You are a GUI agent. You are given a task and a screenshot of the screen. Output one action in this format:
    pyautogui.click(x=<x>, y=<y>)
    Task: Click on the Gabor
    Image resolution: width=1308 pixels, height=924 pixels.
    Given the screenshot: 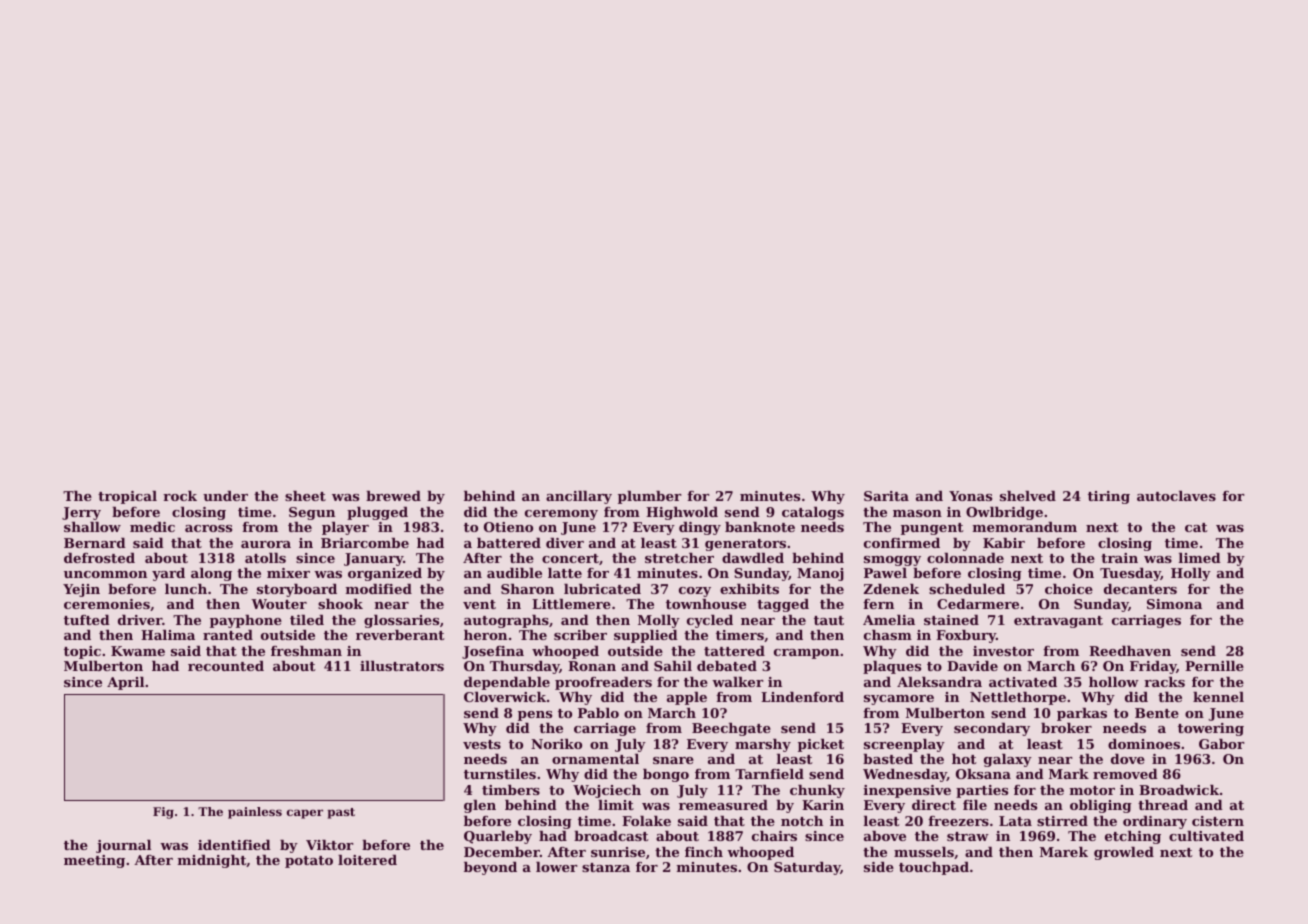 What is the action you would take?
    pyautogui.click(x=1221, y=744)
